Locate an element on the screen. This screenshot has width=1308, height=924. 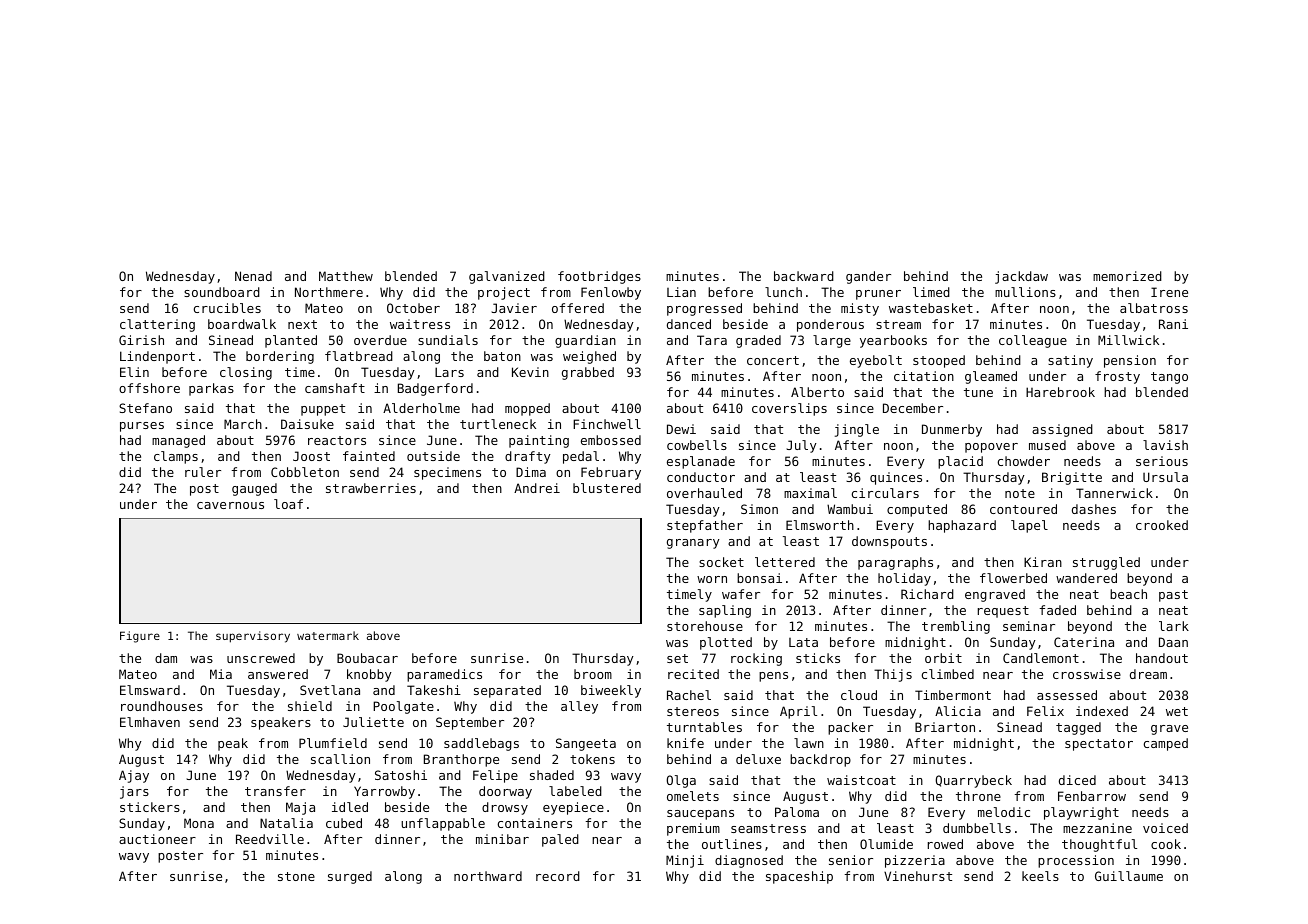
watermark is located at coordinates (328, 635).
